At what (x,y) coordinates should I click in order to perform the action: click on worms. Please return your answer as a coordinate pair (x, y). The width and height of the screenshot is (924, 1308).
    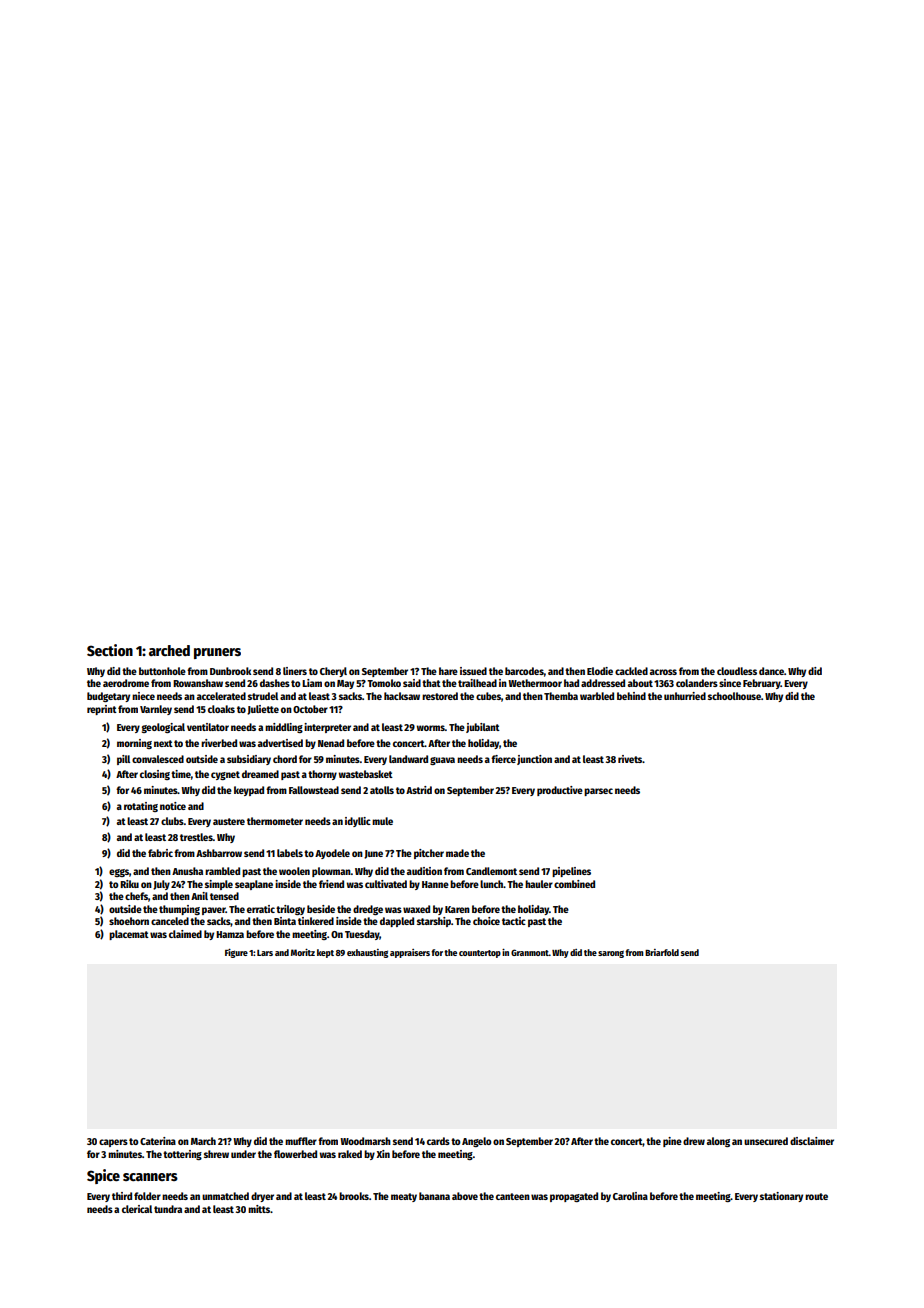
    Looking at the image, I should click on (430, 728).
